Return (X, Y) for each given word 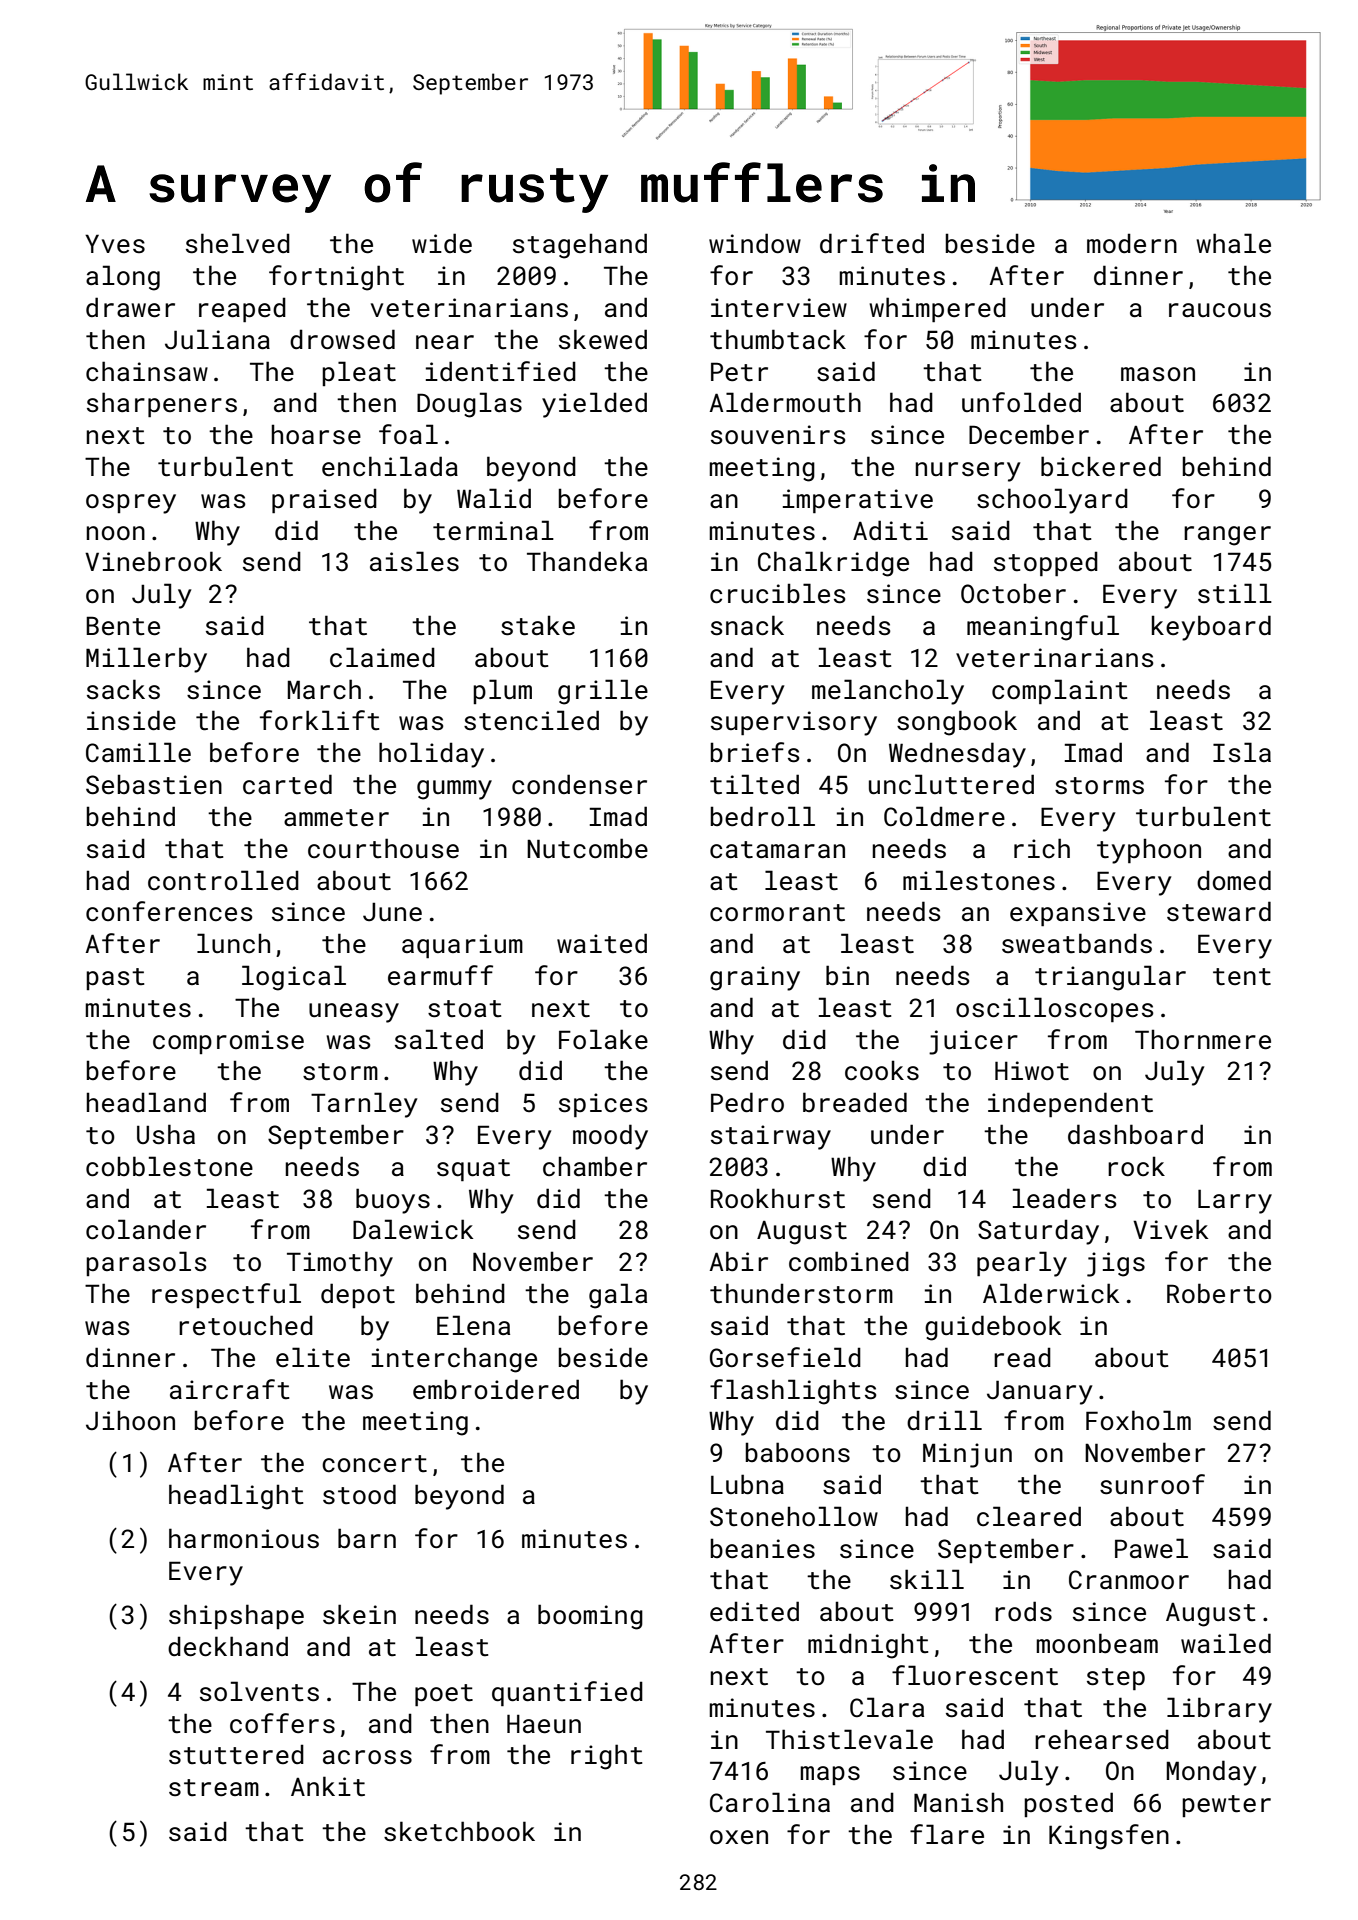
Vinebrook (153, 561)
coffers (282, 1723)
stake (538, 625)
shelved (238, 243)
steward (1219, 911)
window (755, 243)
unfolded (1021, 402)
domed (1234, 880)
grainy (755, 978)
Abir (738, 1261)
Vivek (1170, 1229)
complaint (1059, 691)
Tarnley (364, 1105)
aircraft (229, 1389)
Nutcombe (587, 848)
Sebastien (154, 784)
